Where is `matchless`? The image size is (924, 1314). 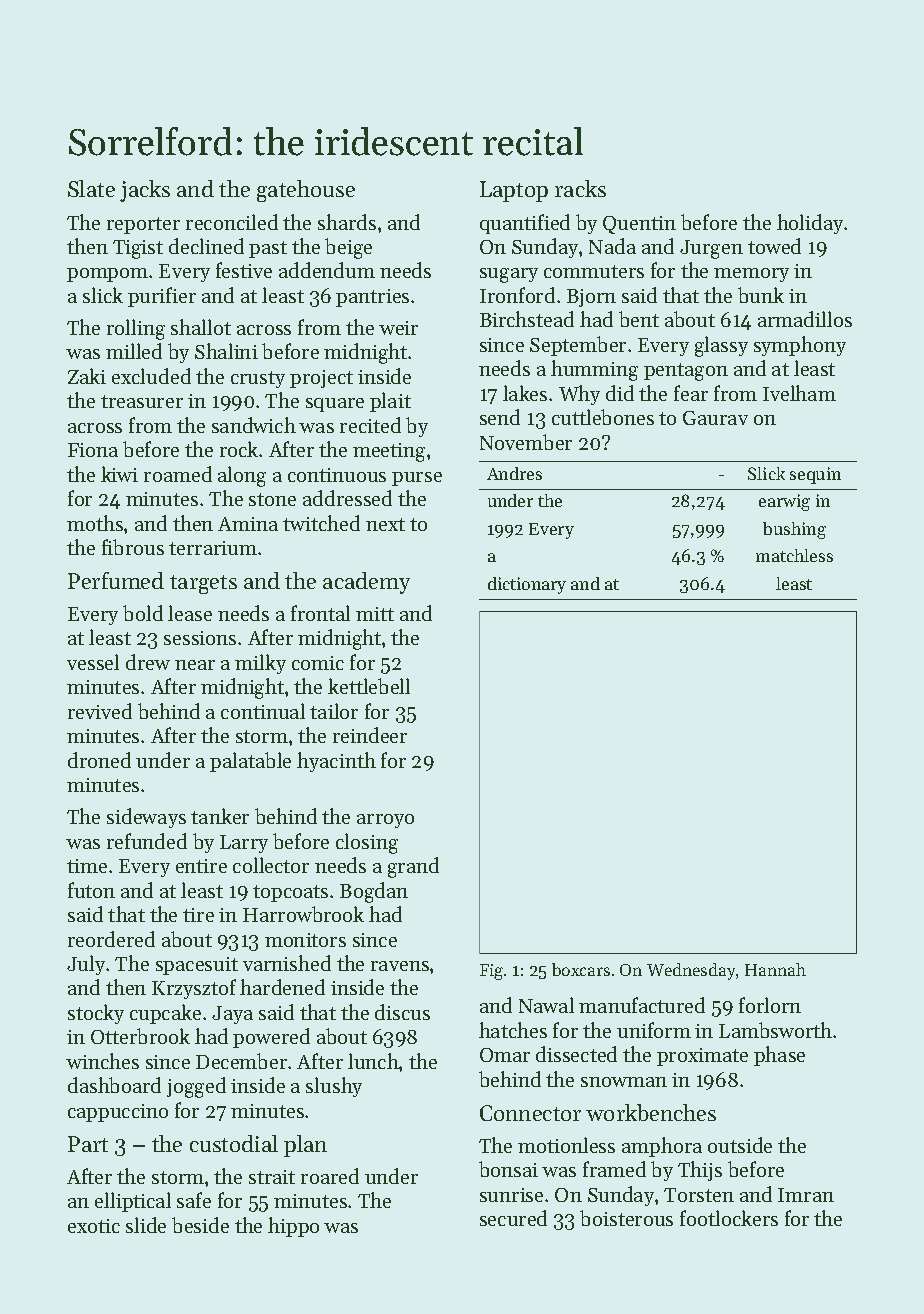 matchless is located at coordinates (794, 555).
